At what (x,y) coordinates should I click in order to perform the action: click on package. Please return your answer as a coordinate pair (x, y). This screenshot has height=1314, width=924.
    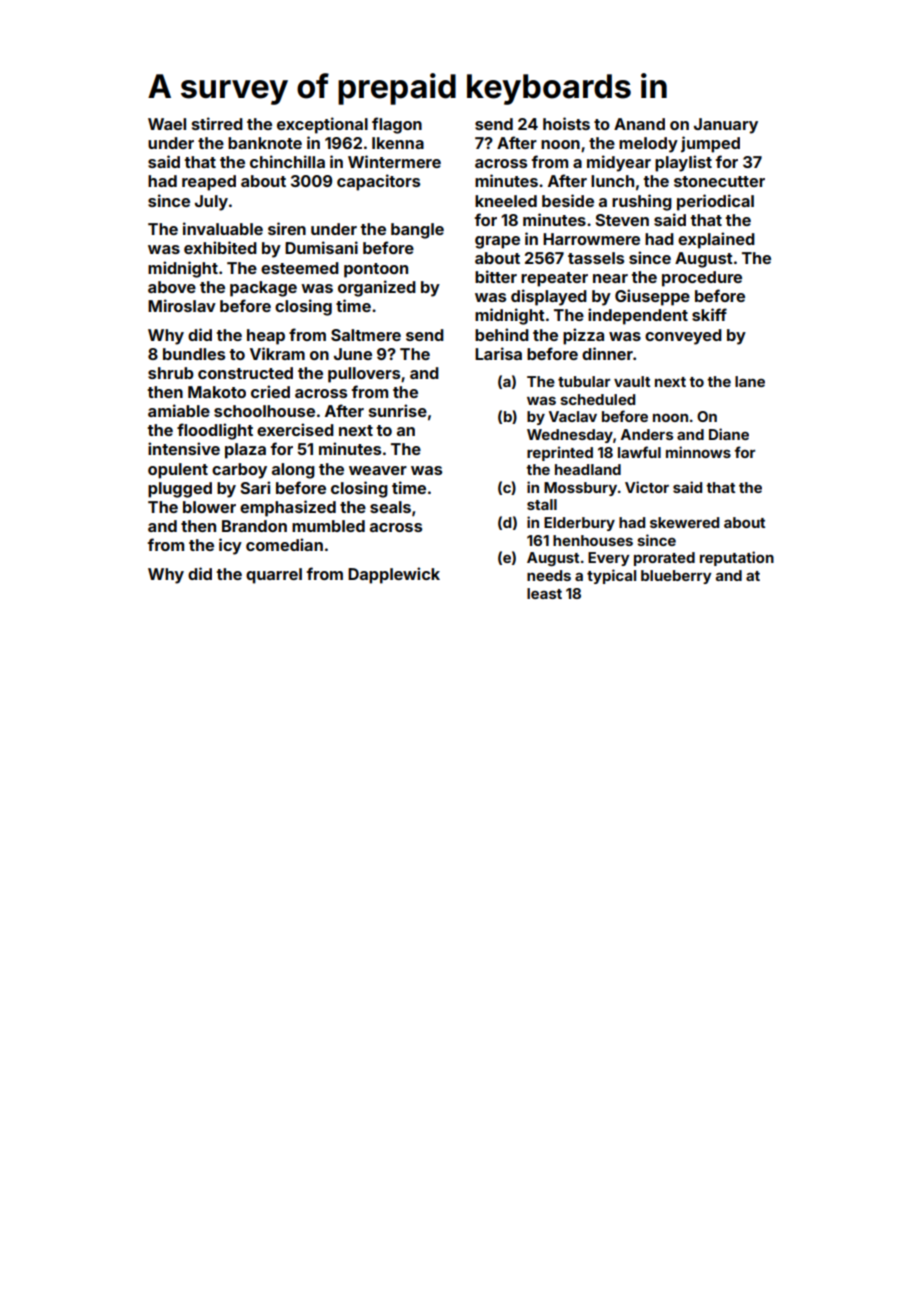
    Looking at the image, I should click on (263, 289).
